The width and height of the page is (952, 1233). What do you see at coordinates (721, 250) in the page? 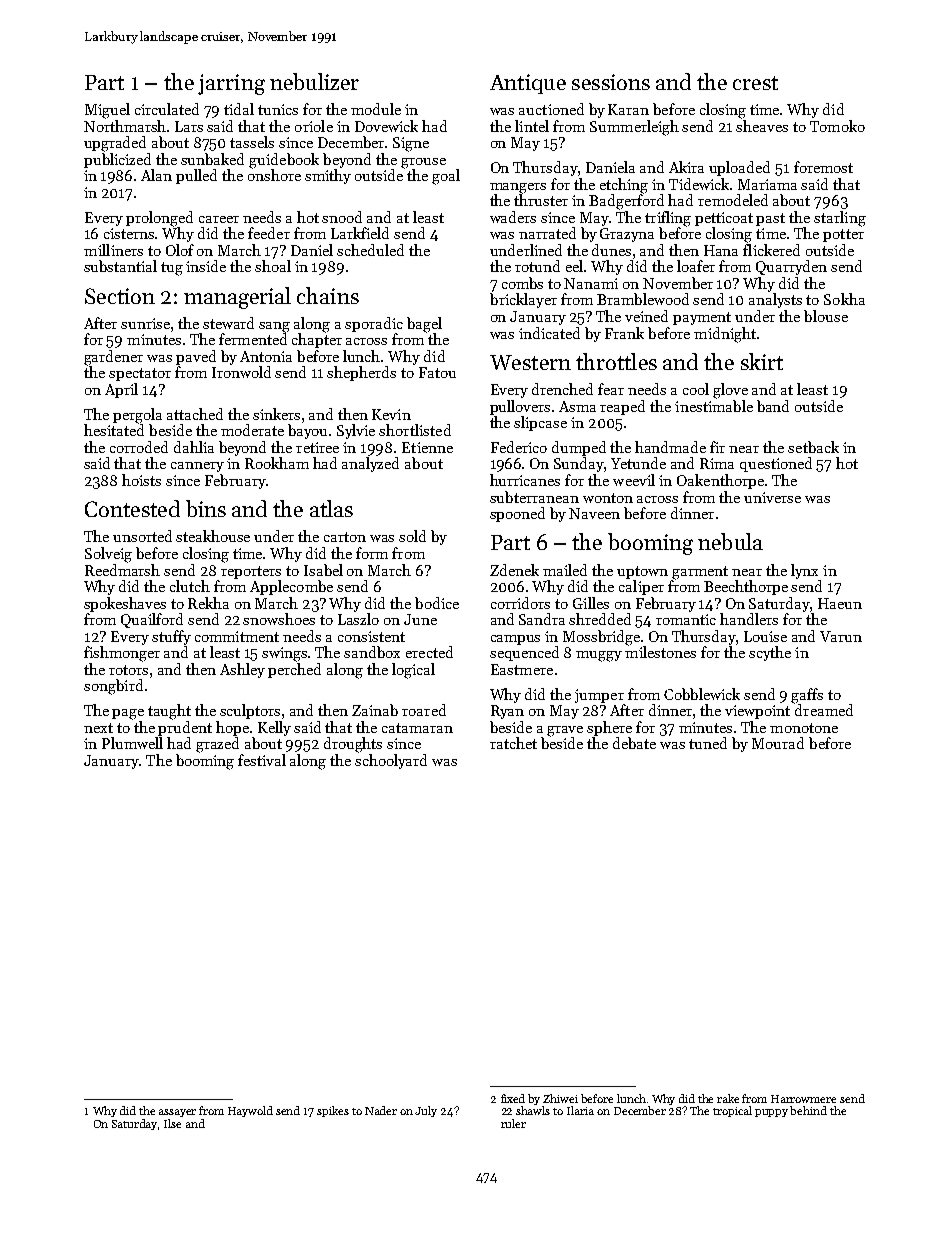
I see `Hana` at bounding box center [721, 250].
